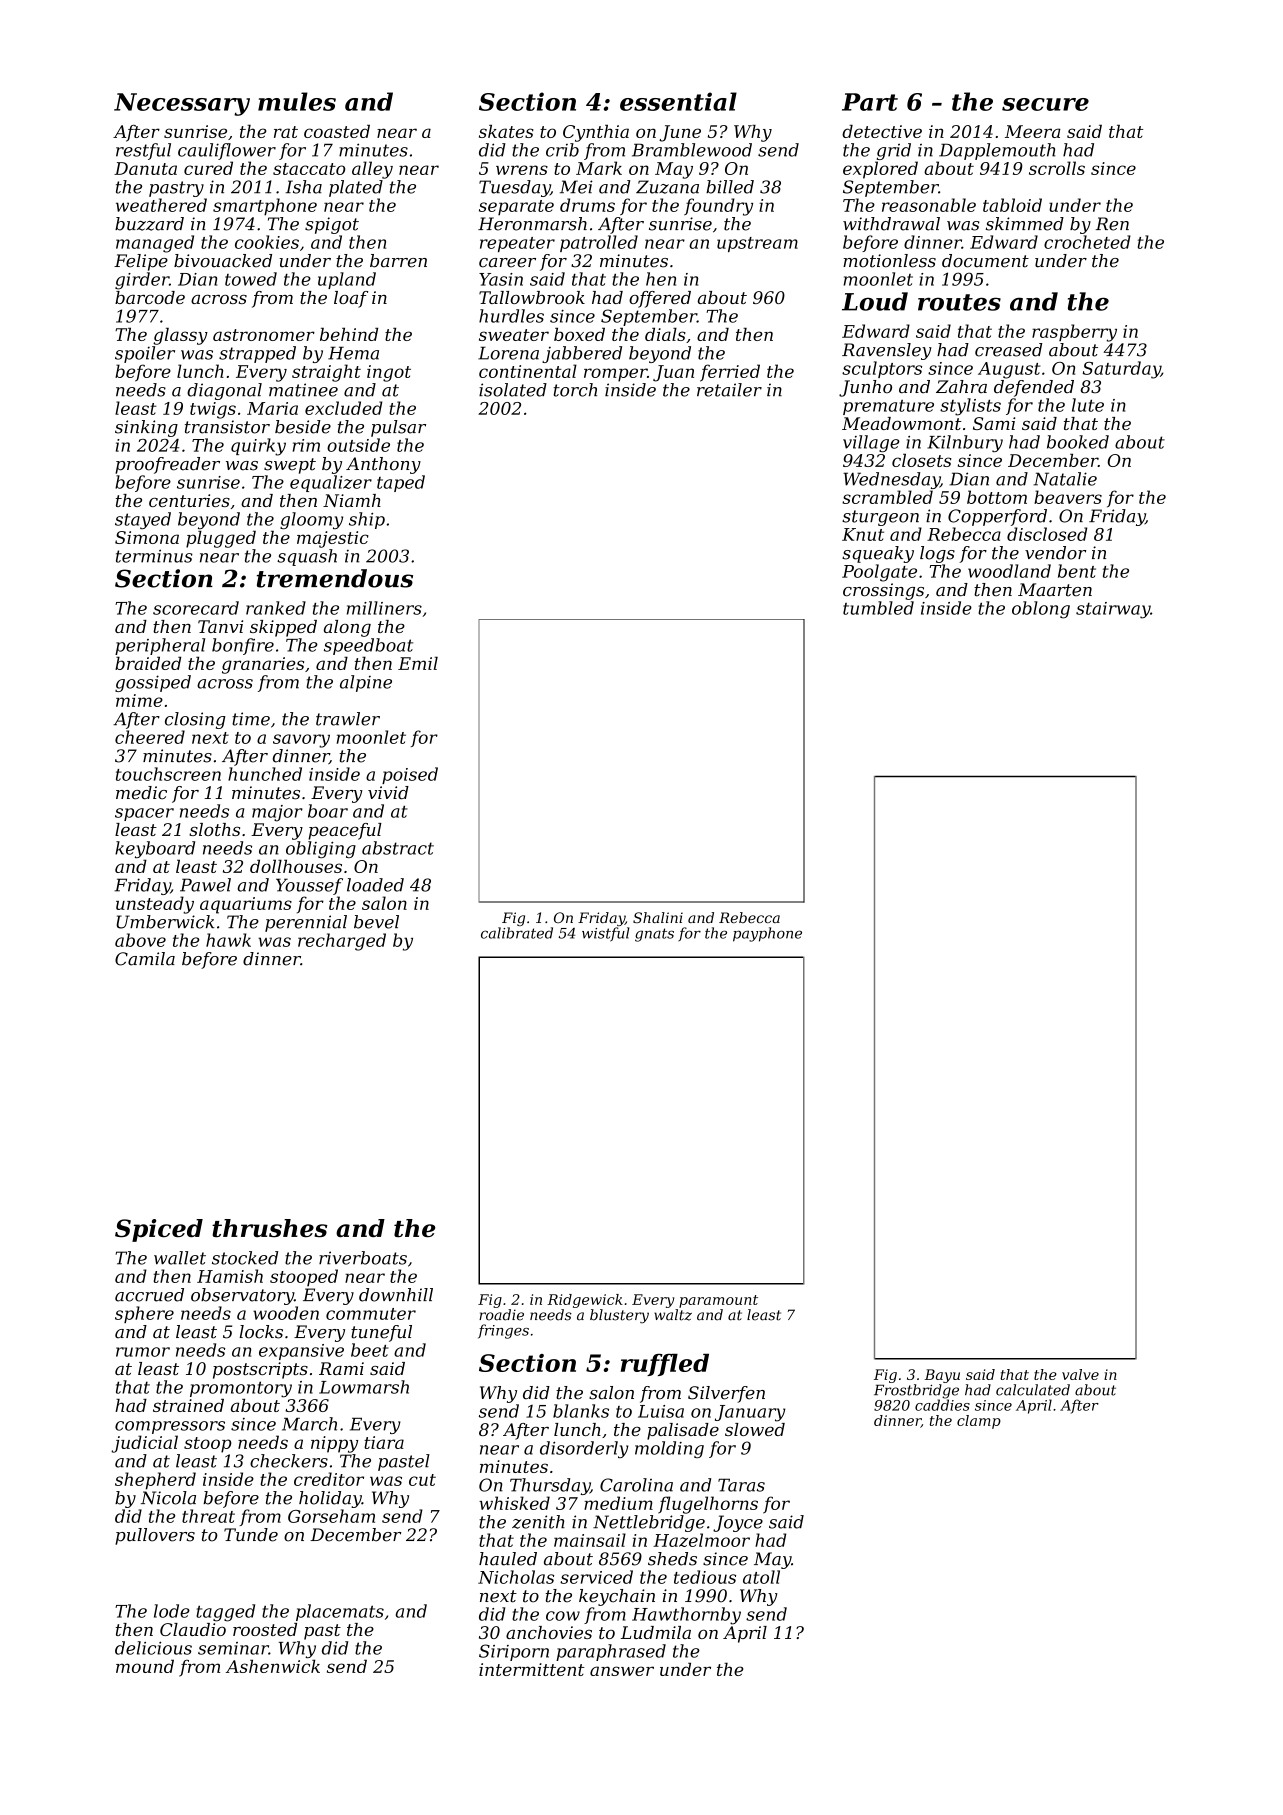  What do you see at coordinates (145, 1666) in the screenshot?
I see `mound` at bounding box center [145, 1666].
